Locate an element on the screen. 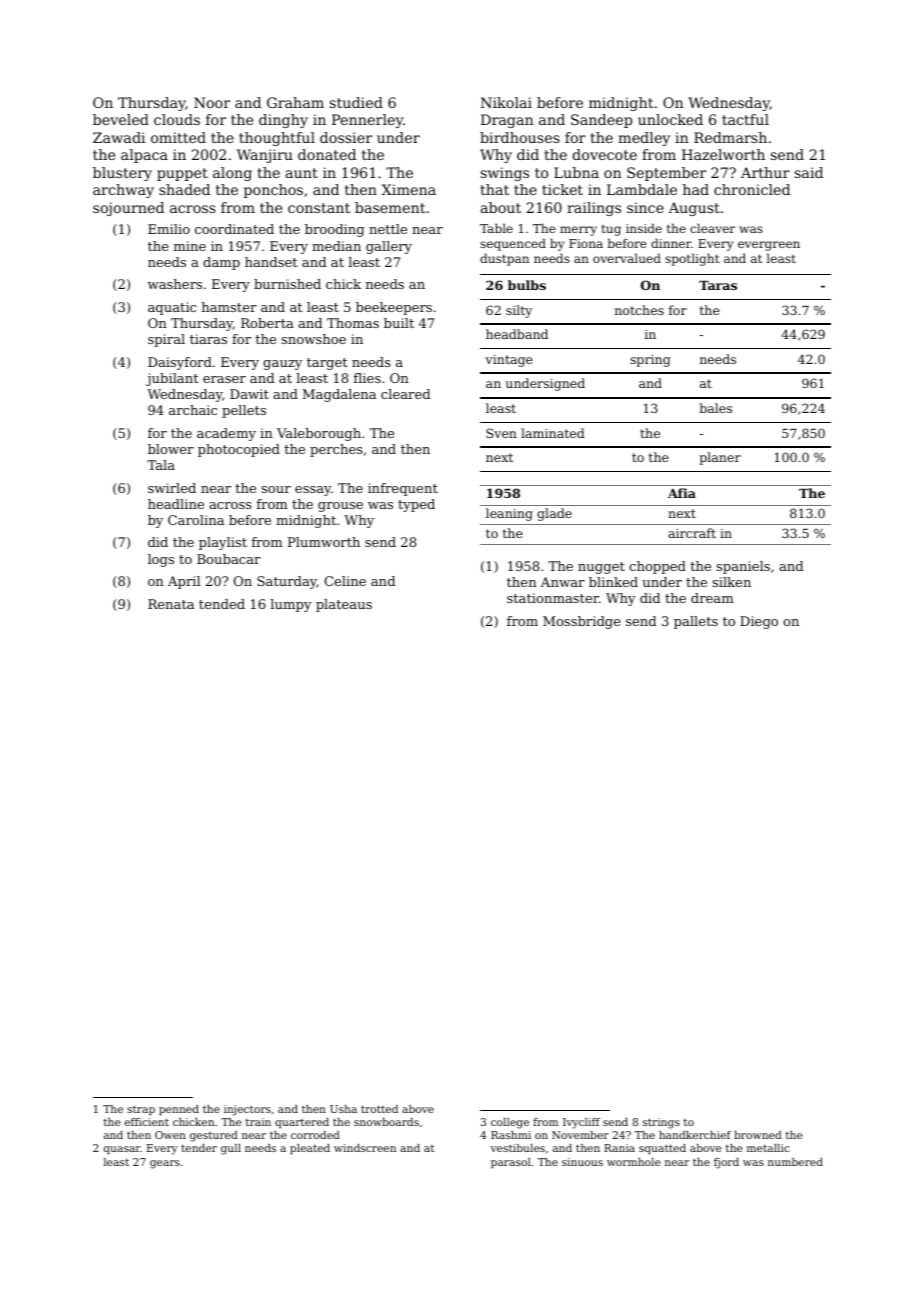 The height and width of the screenshot is (1314, 924). laminated is located at coordinates (553, 433).
